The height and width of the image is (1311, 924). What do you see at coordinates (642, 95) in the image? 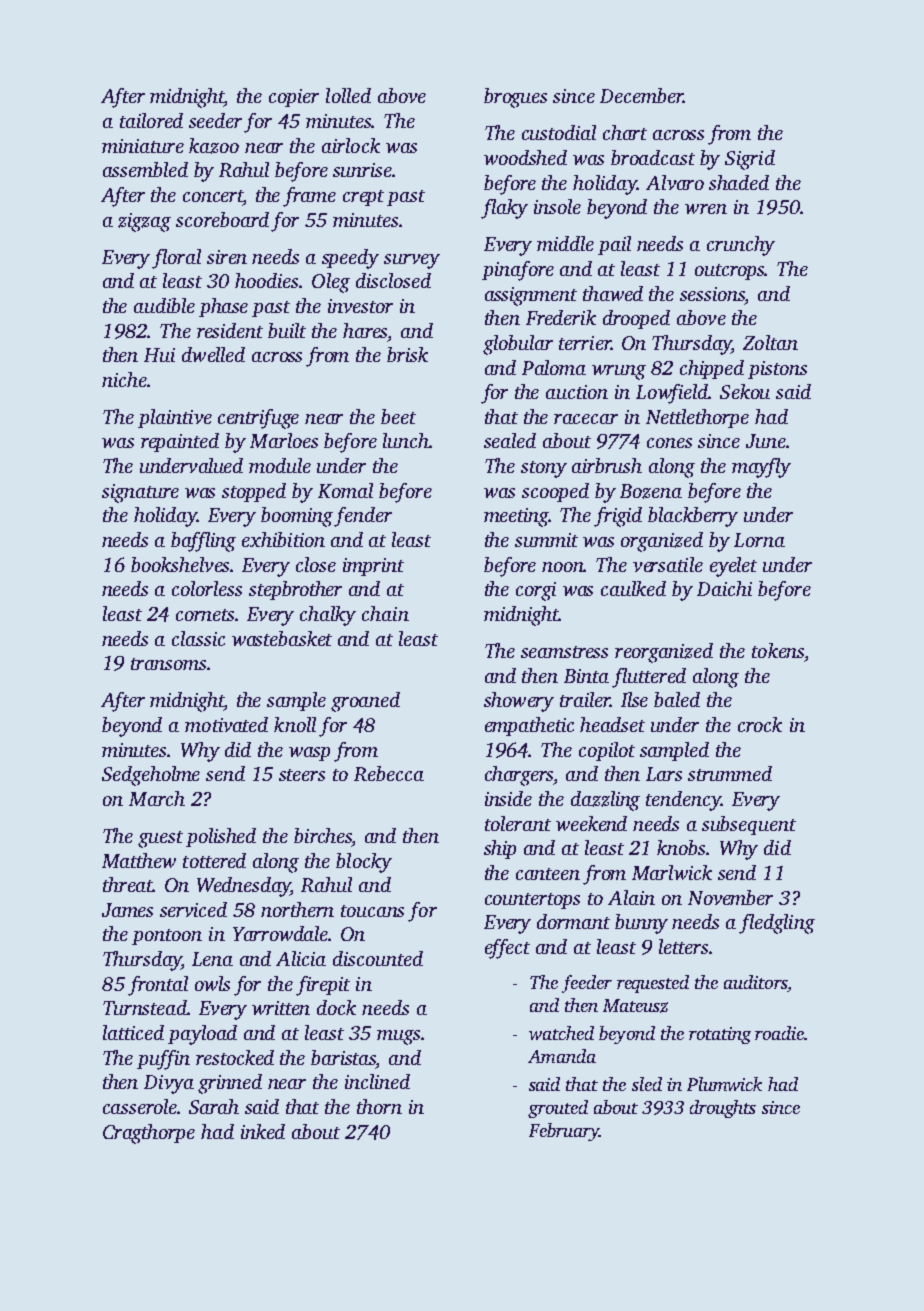
I see `December` at bounding box center [642, 95].
